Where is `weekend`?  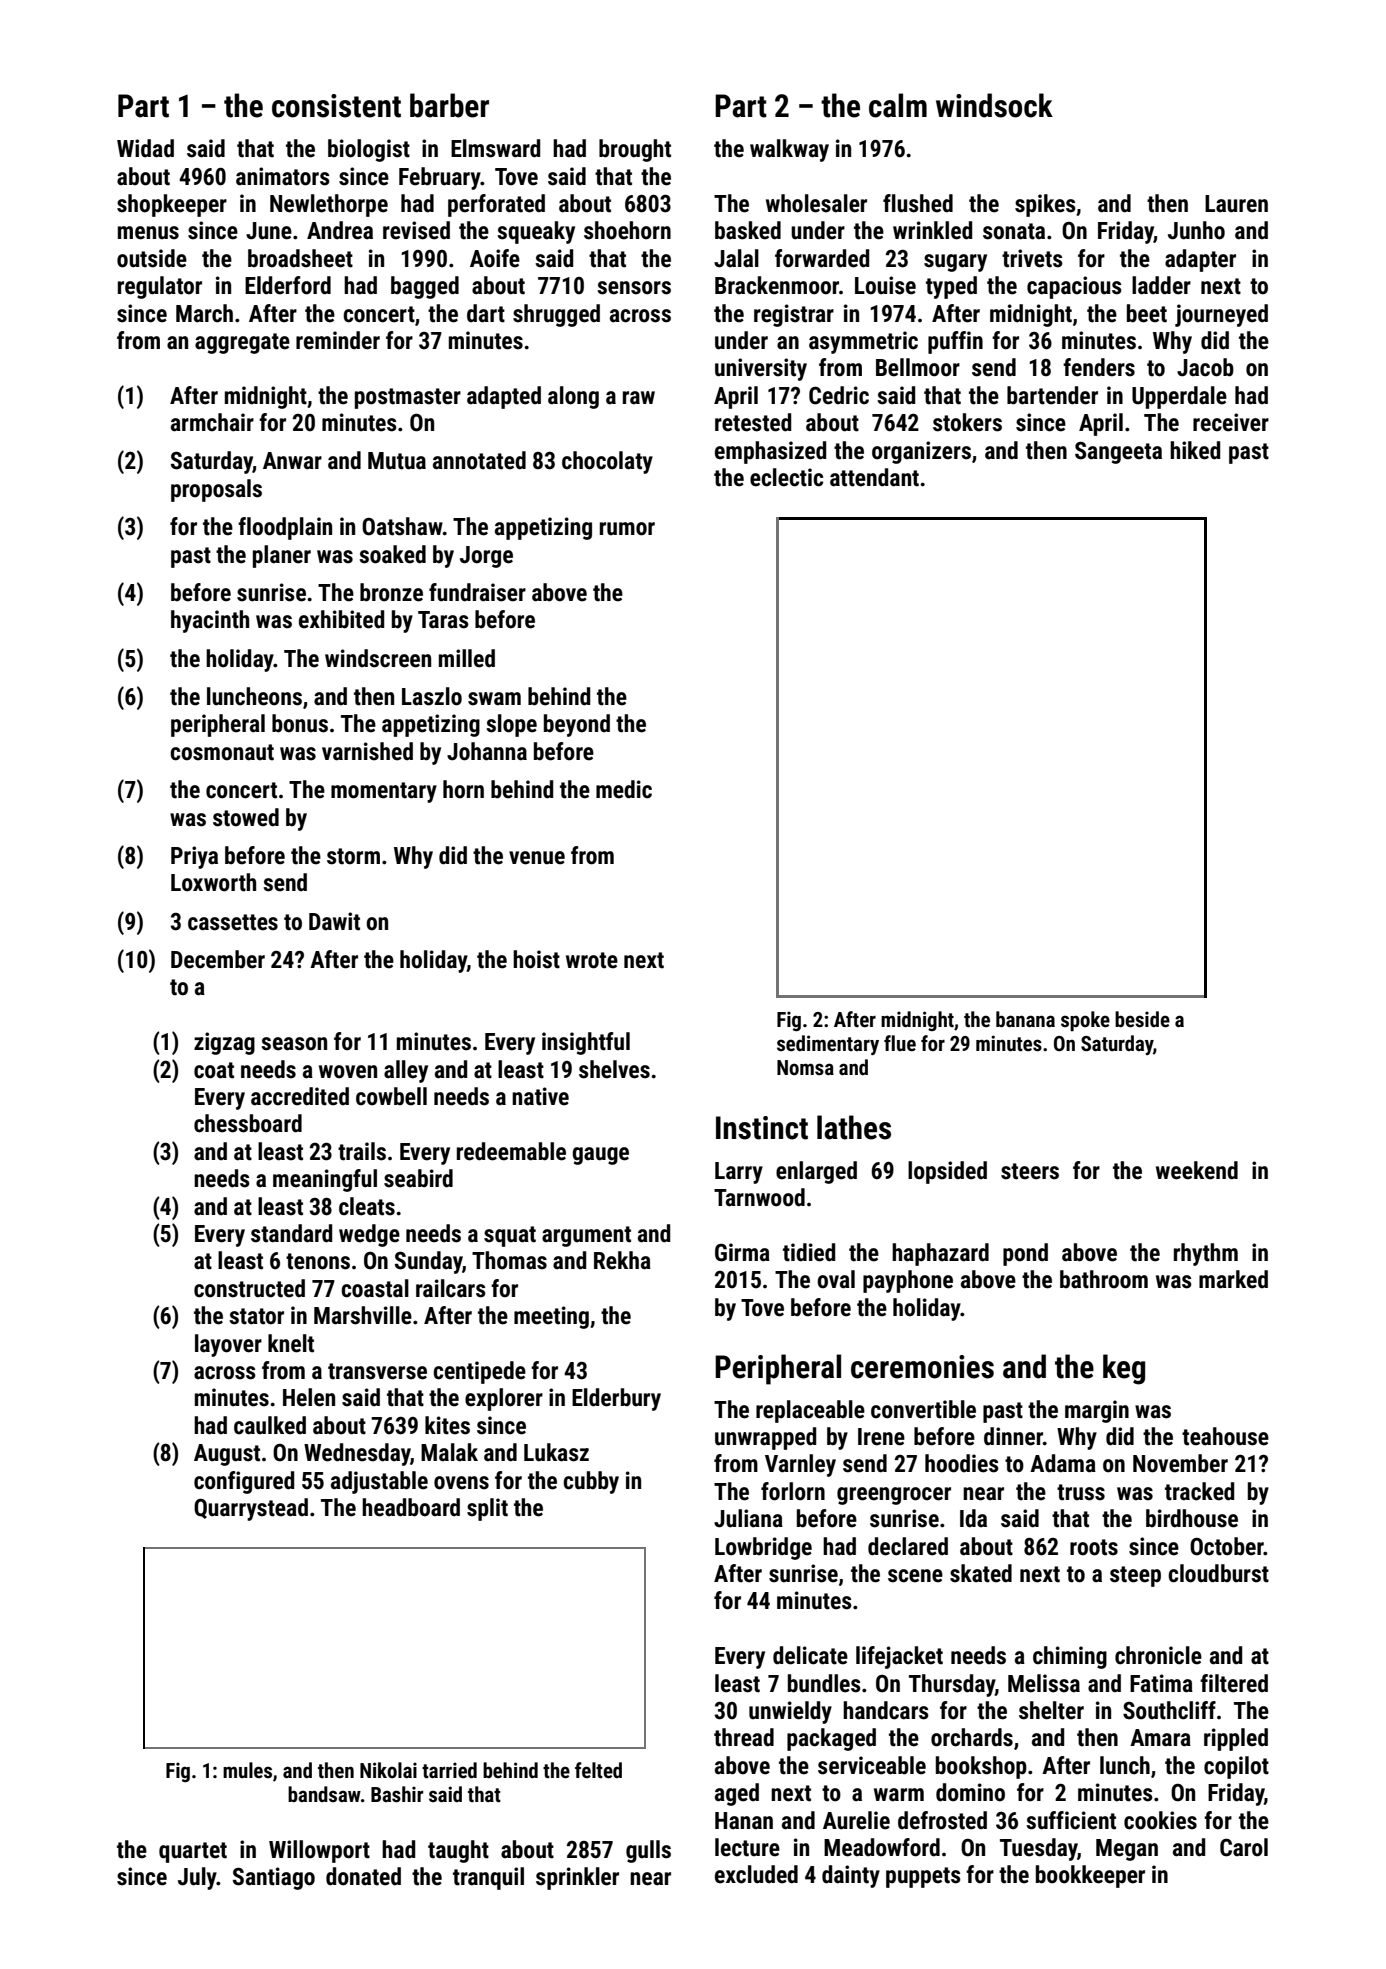 weekend is located at coordinates (1197, 1170).
